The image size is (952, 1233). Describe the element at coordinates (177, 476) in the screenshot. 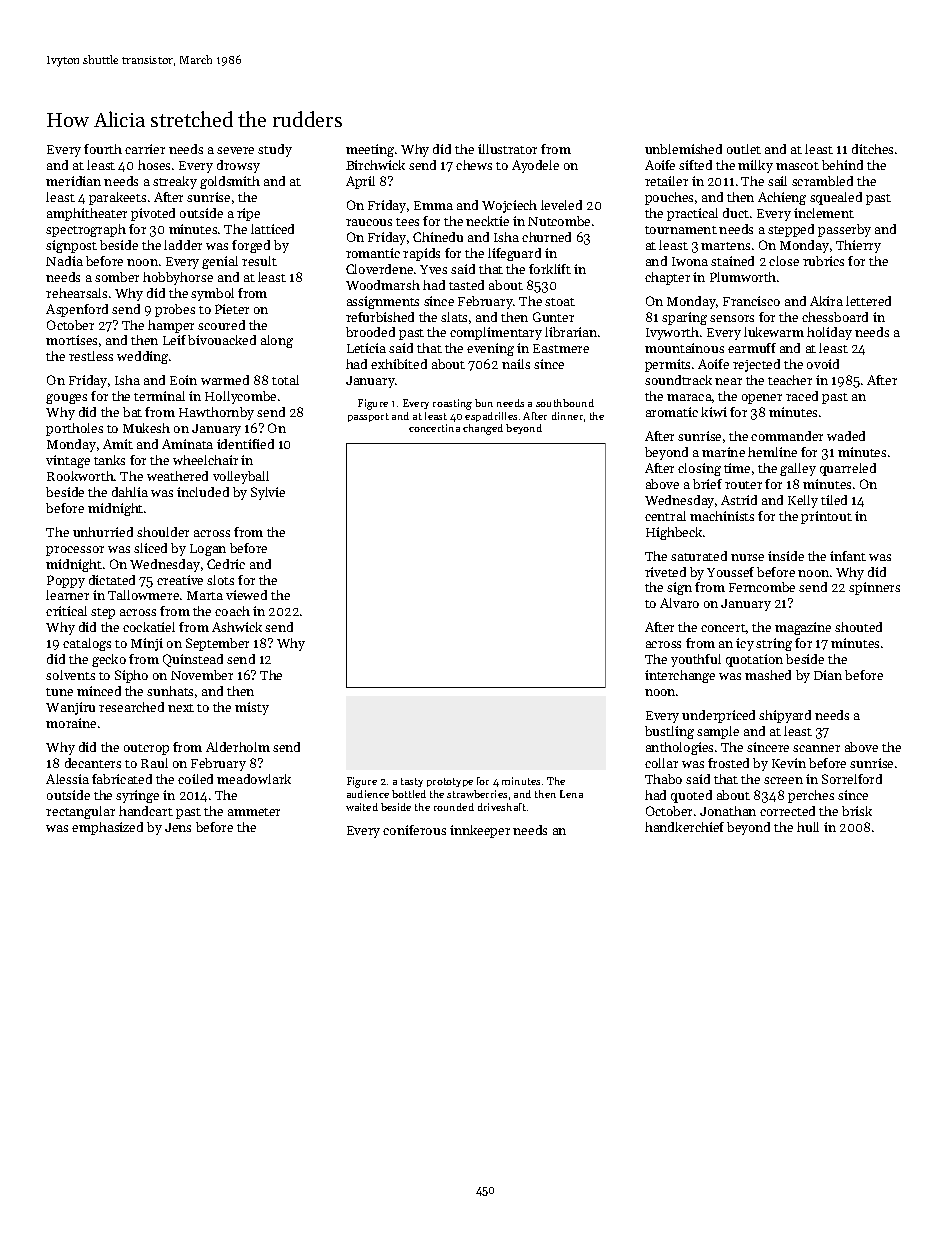

I see `weathered` at that location.
